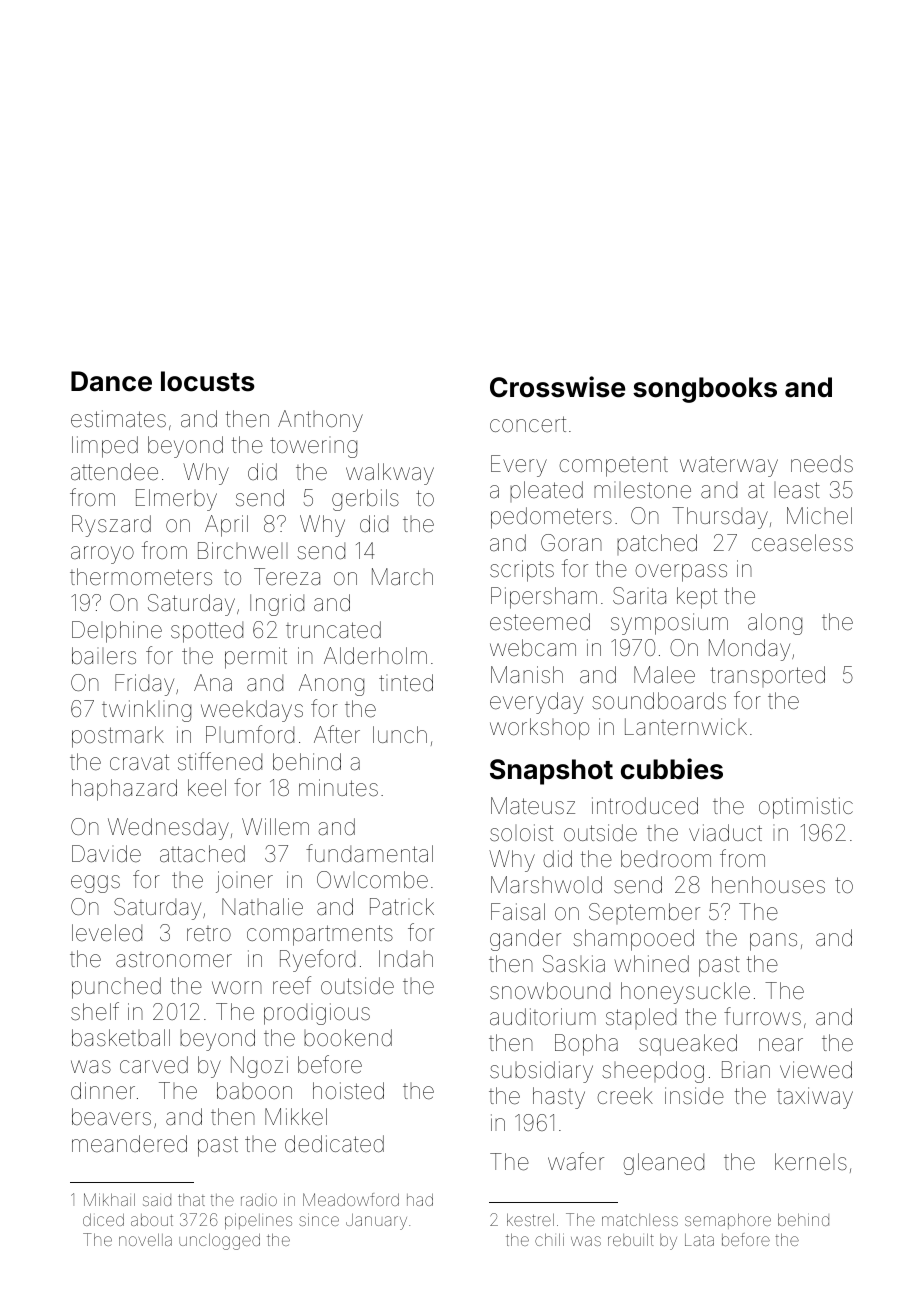 This screenshot has height=1311, width=924. What do you see at coordinates (104, 656) in the screenshot?
I see `bailers` at bounding box center [104, 656].
